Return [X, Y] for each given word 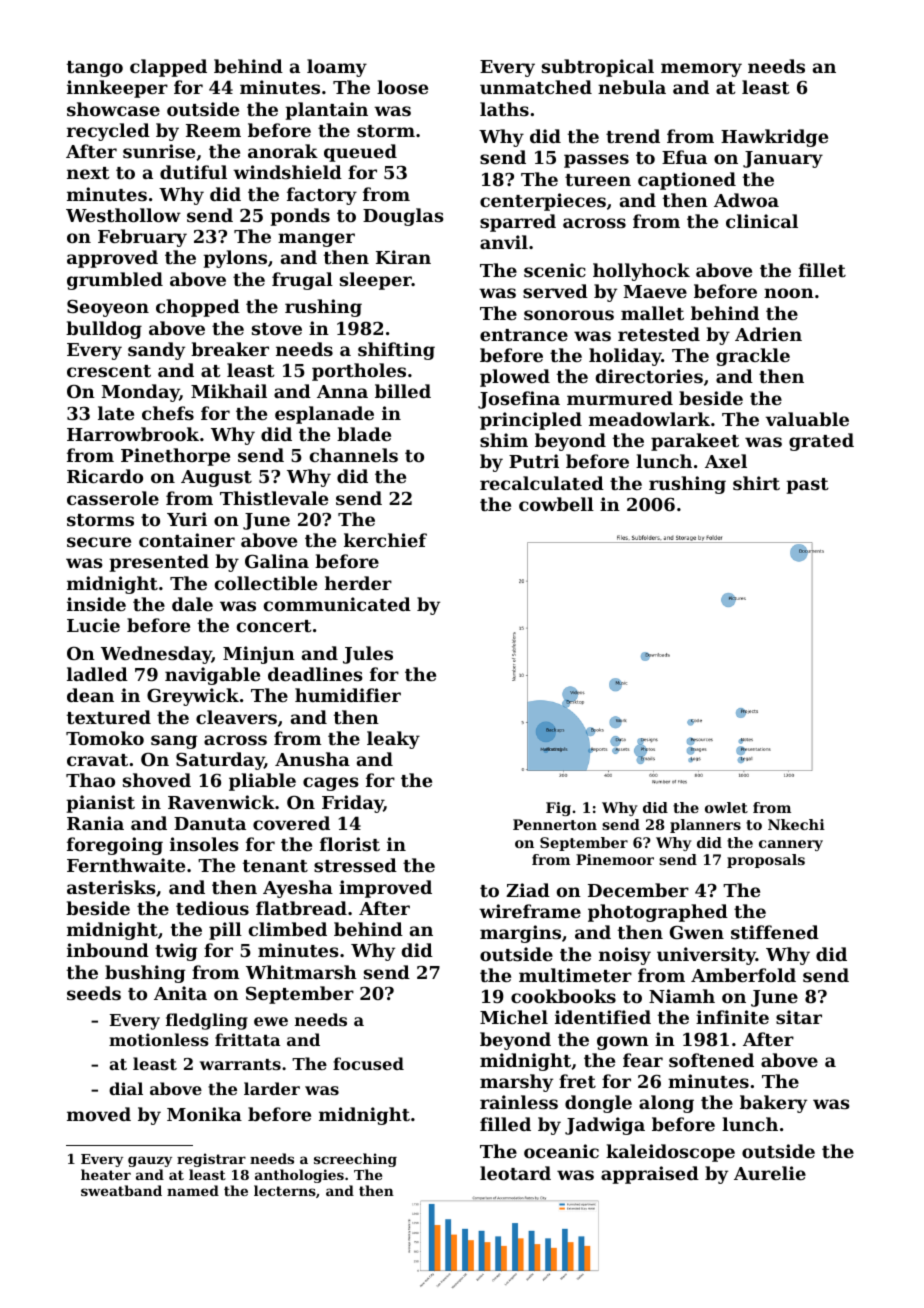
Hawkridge [774, 138]
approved [112, 259]
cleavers [236, 717]
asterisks [111, 887]
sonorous [569, 315]
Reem [213, 130]
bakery [773, 1104]
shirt [756, 483]
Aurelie [770, 1173]
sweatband [121, 1190]
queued [360, 153]
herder [358, 583]
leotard [515, 1173]
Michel [514, 1017]
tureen [598, 180]
